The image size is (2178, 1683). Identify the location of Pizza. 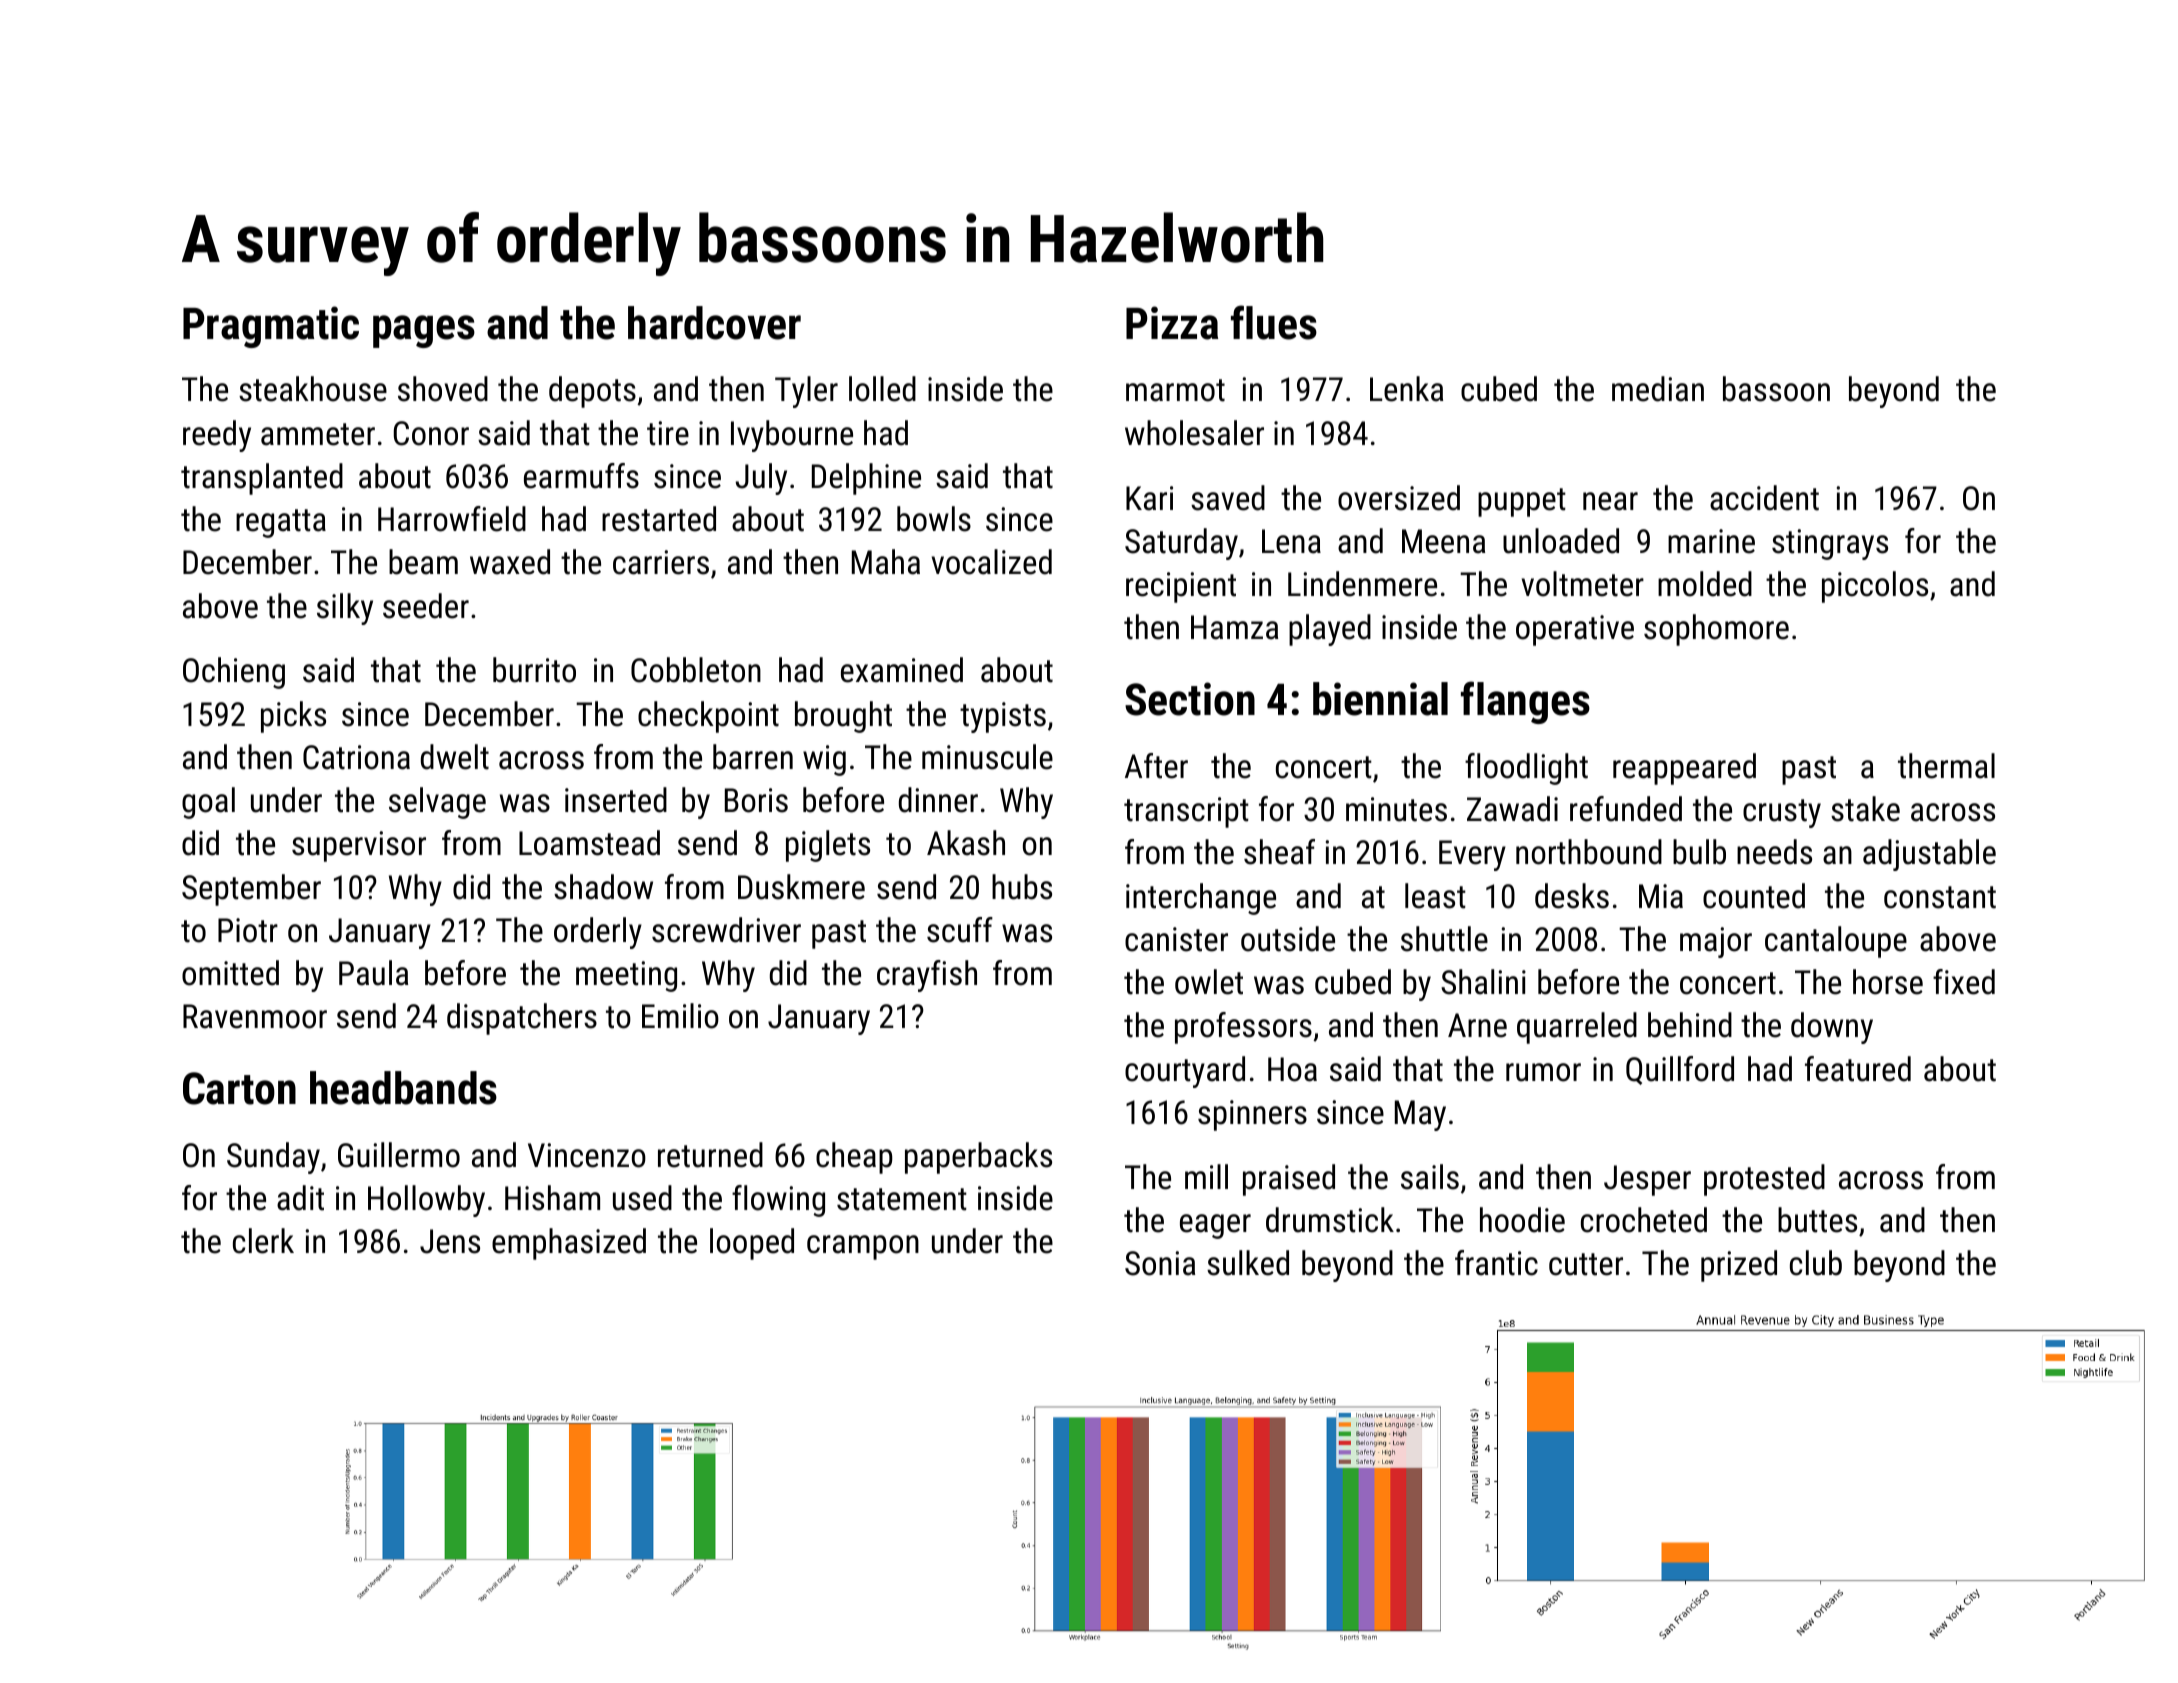
(1172, 323).
